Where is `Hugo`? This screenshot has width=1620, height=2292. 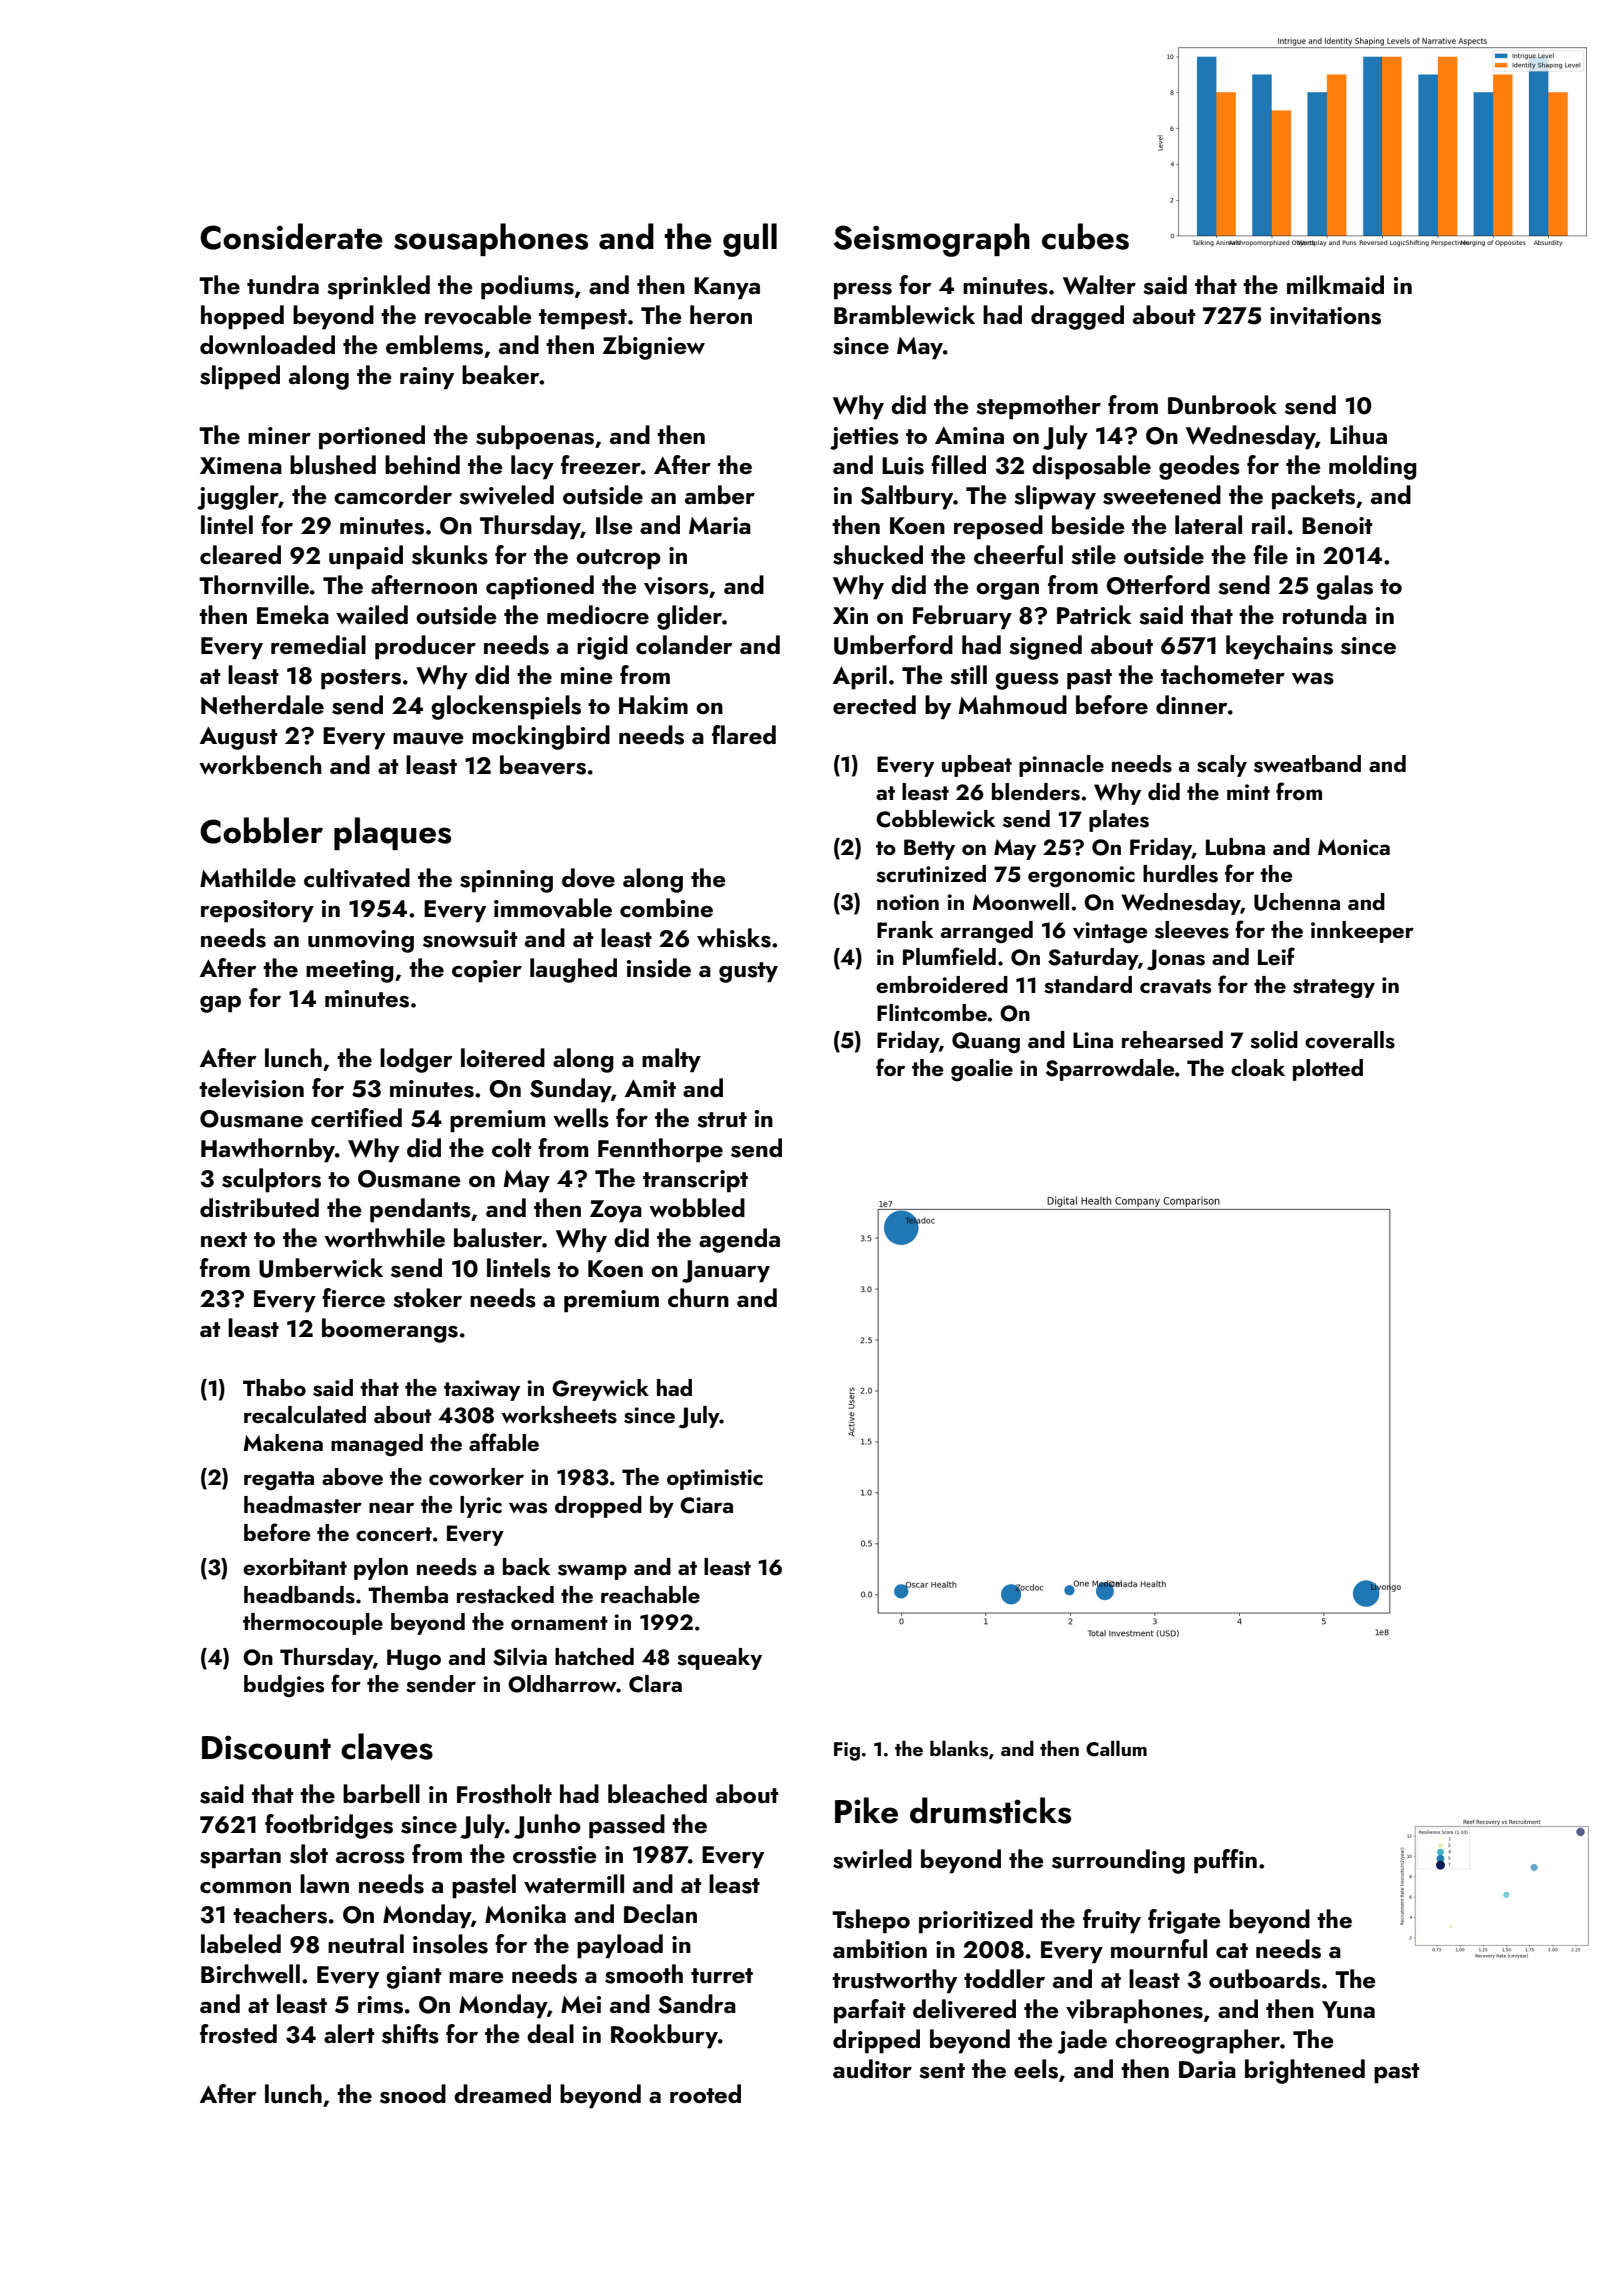
Hugo is located at coordinates (414, 1659).
